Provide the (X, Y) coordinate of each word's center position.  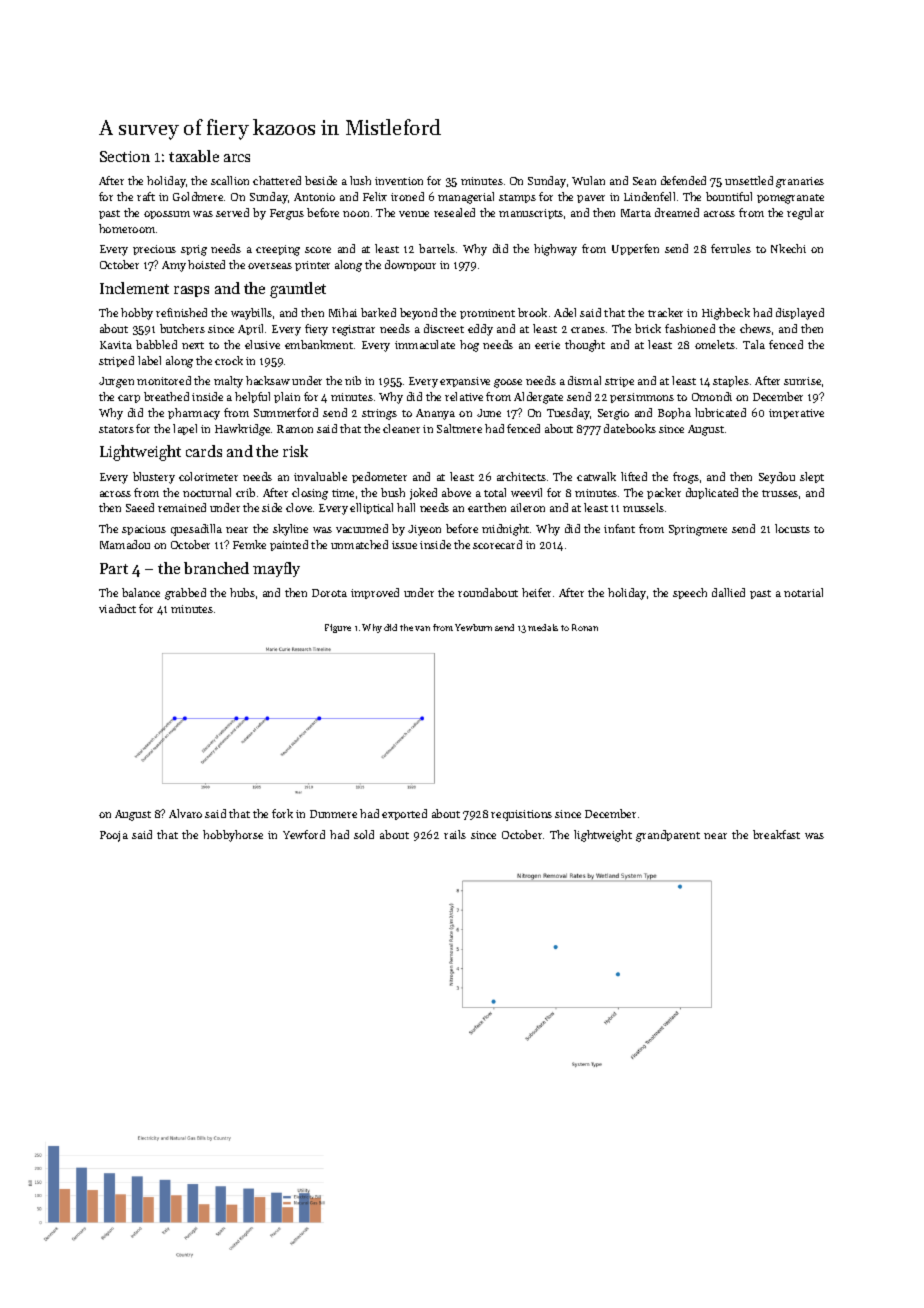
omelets (715, 344)
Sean (644, 181)
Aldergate (538, 398)
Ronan (585, 627)
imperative (796, 414)
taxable (194, 156)
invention (399, 181)
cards (204, 451)
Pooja (114, 836)
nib (353, 380)
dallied (728, 592)
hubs (242, 592)
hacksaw (268, 380)
